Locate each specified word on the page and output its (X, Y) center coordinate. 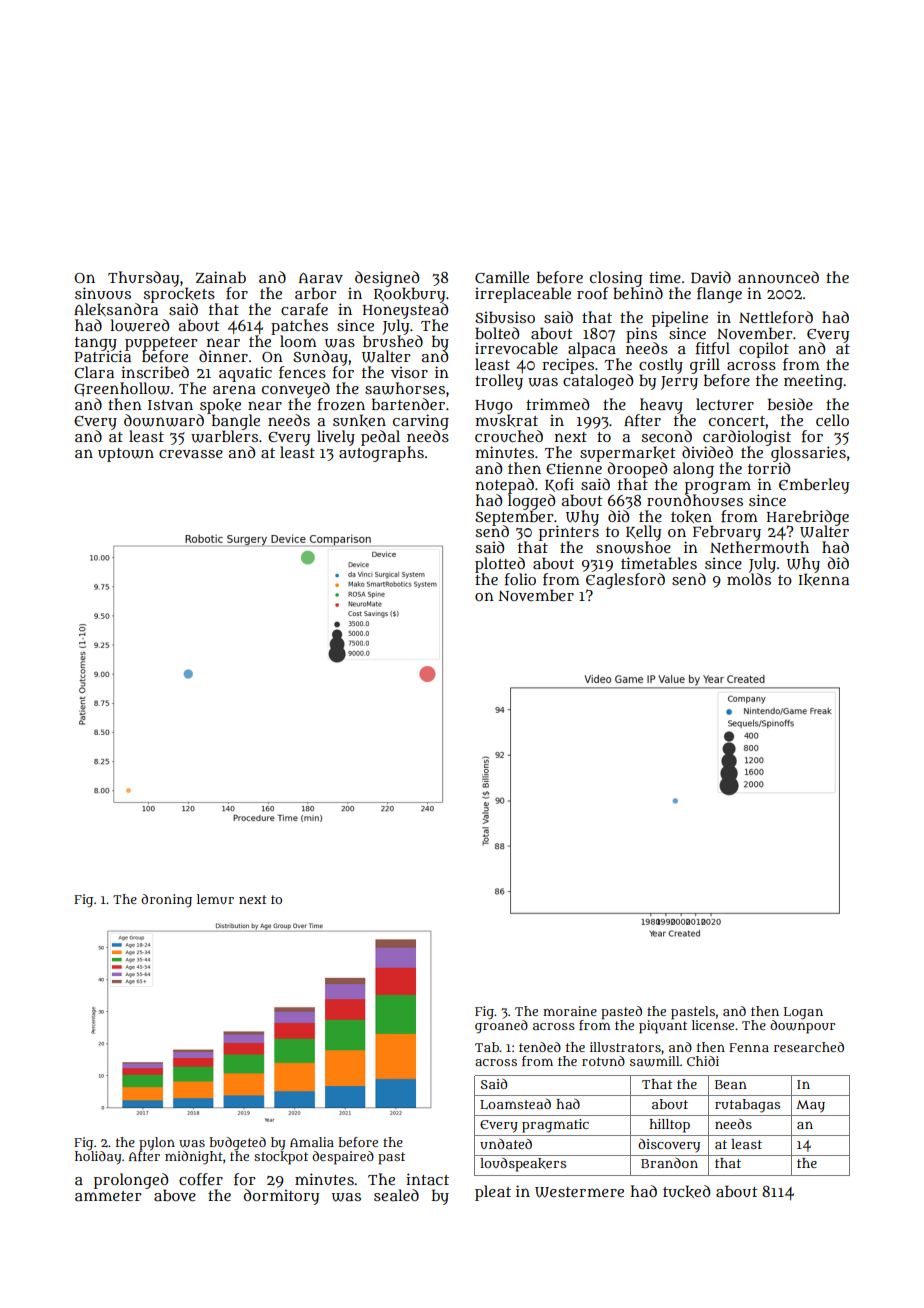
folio (520, 579)
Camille (502, 277)
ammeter (108, 1196)
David (711, 277)
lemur (215, 899)
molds (749, 579)
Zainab (221, 277)
